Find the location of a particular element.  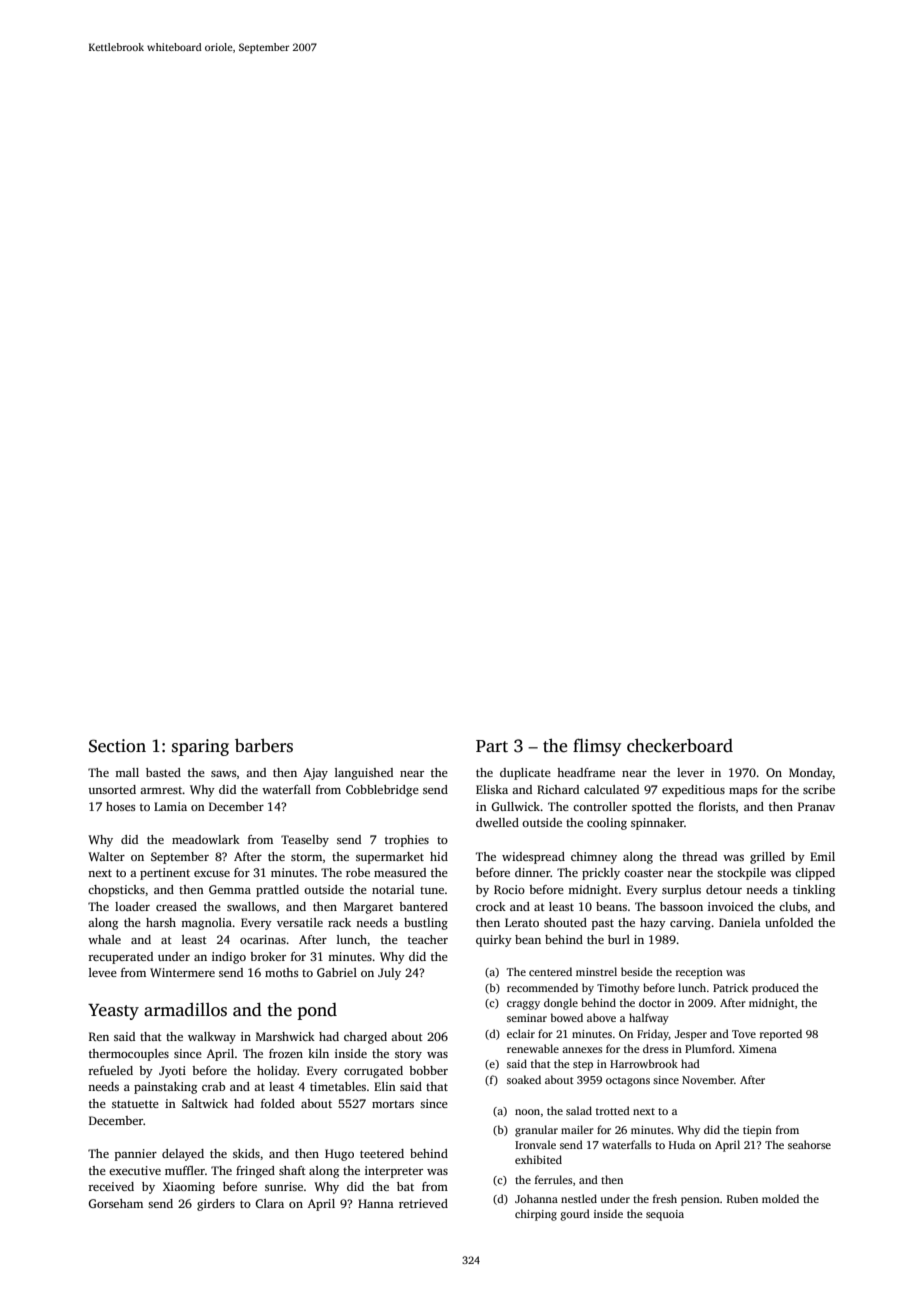

July is located at coordinates (389, 974).
